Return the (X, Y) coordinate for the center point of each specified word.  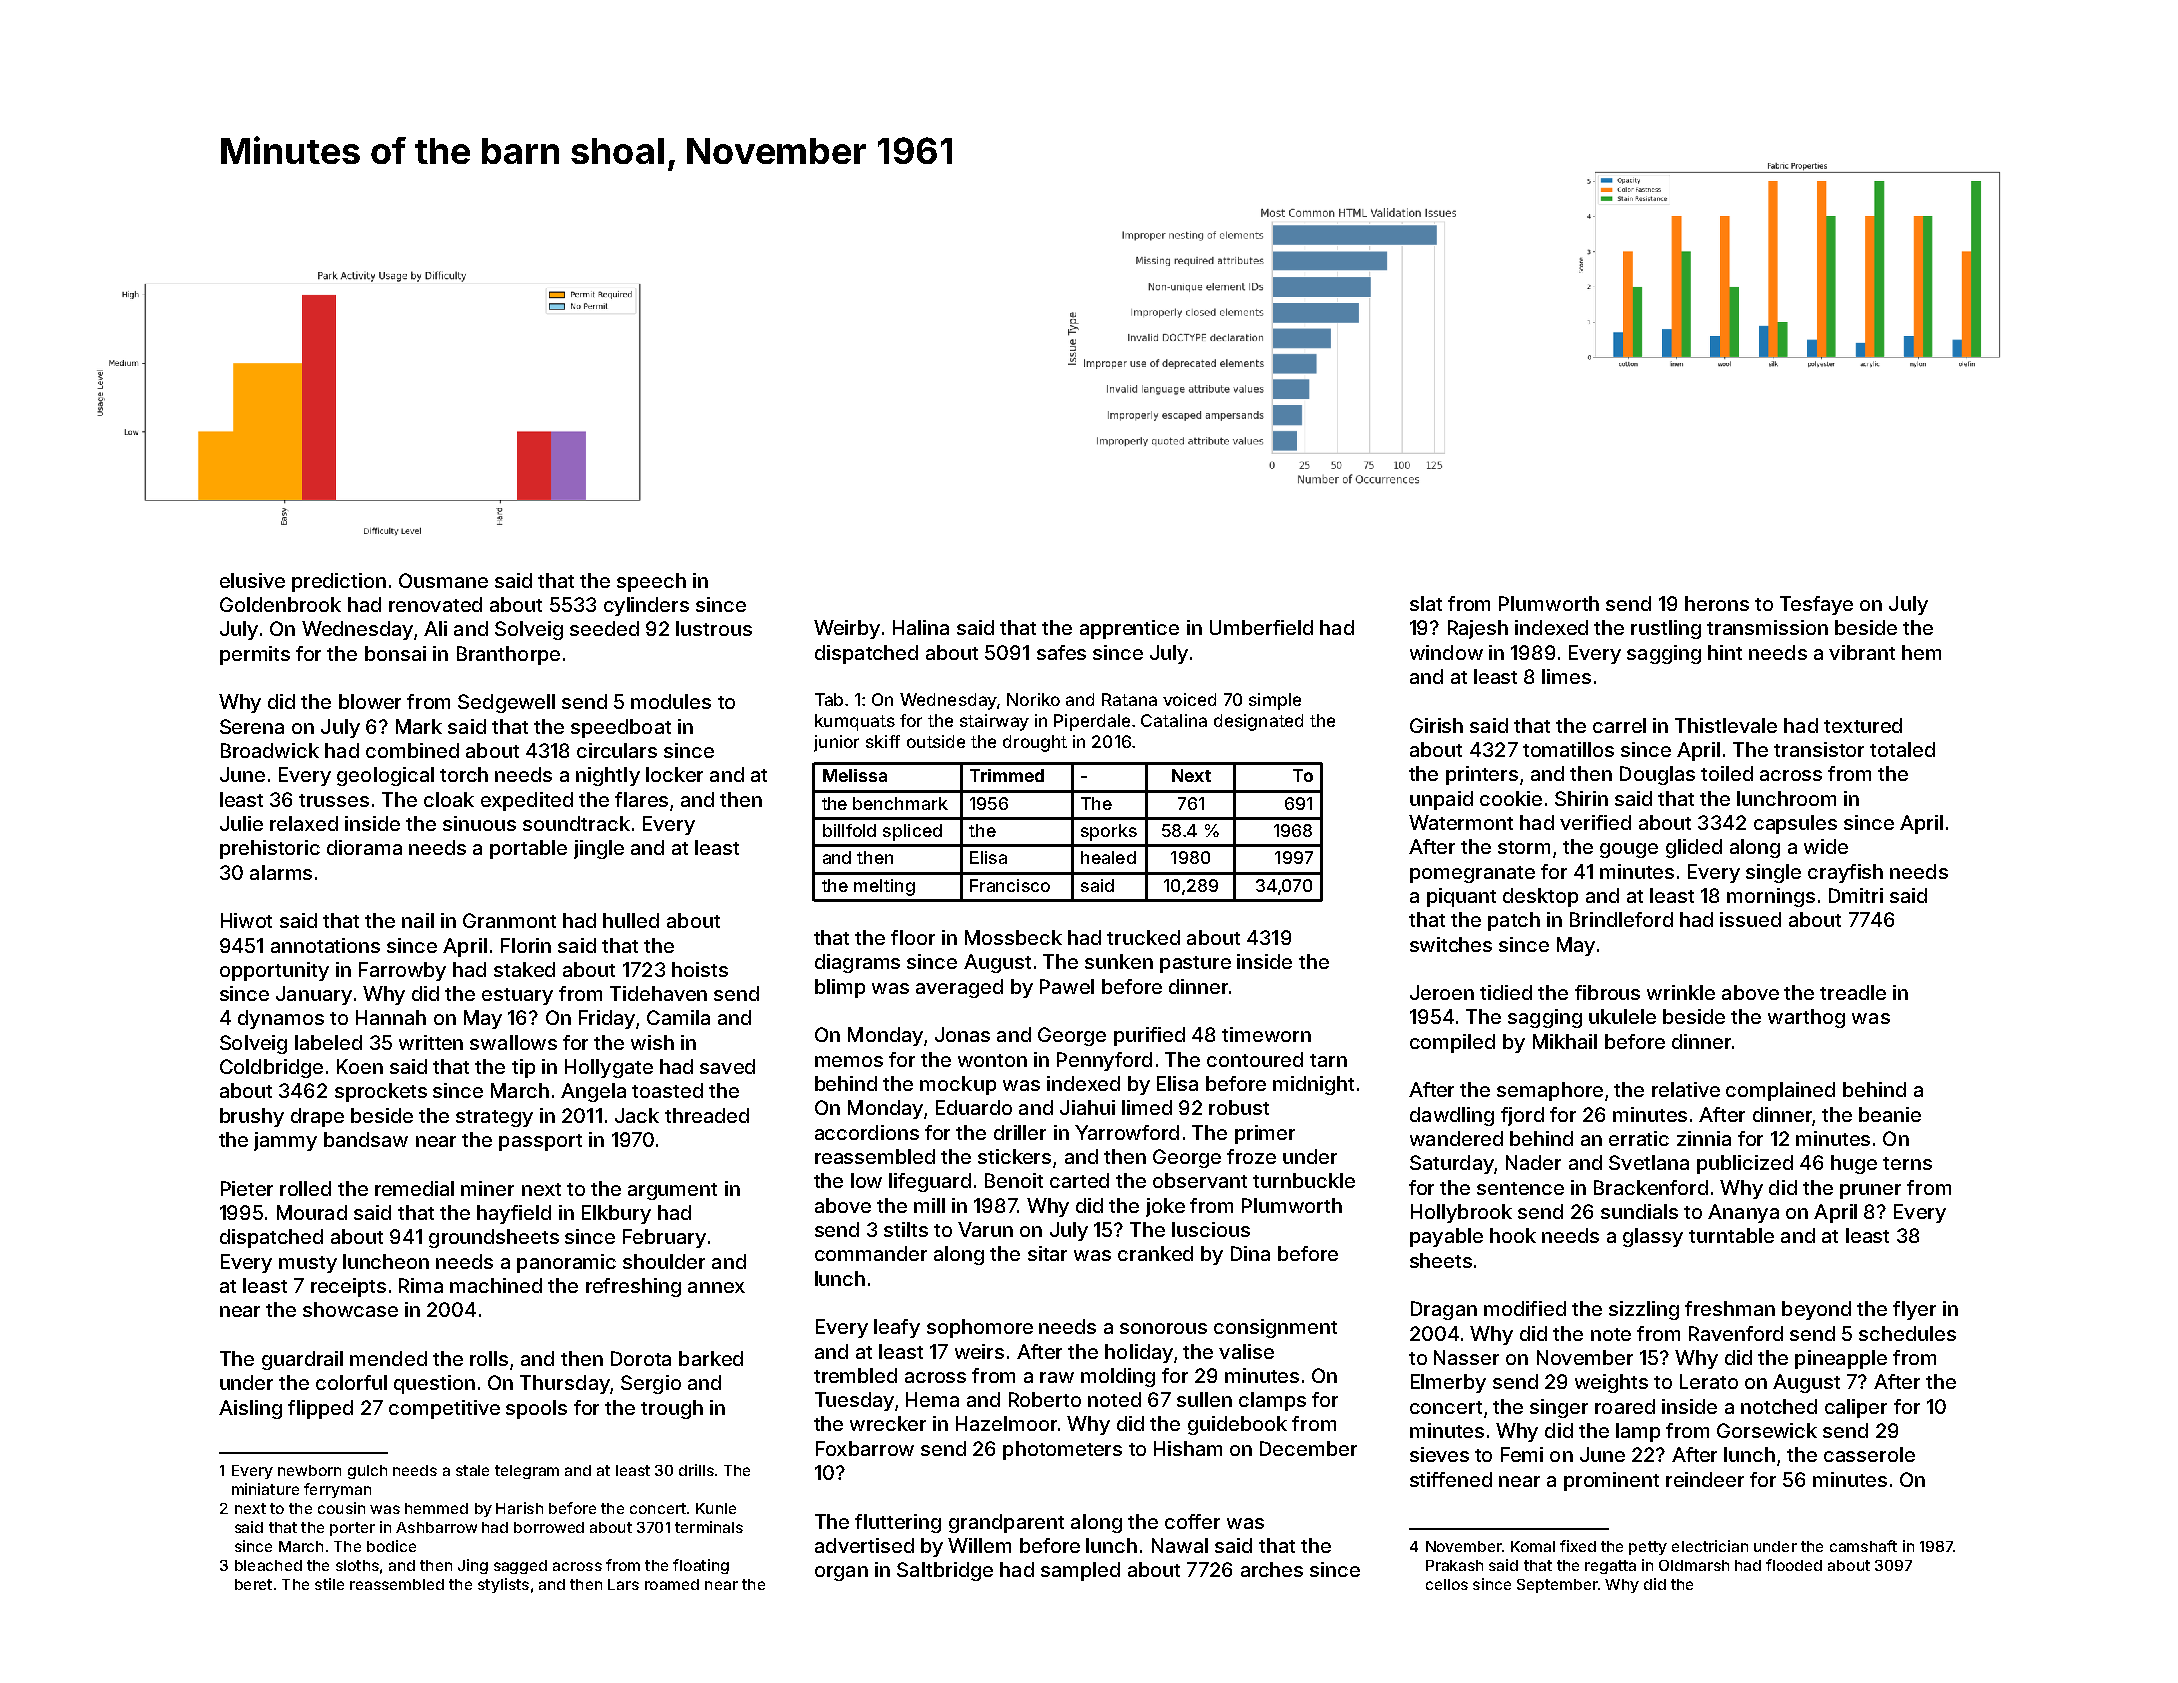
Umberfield (1261, 627)
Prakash (1454, 1565)
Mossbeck (1013, 937)
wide (1826, 846)
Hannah (391, 1017)
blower (370, 701)
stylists (503, 1585)
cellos (1447, 1584)
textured (1863, 725)
